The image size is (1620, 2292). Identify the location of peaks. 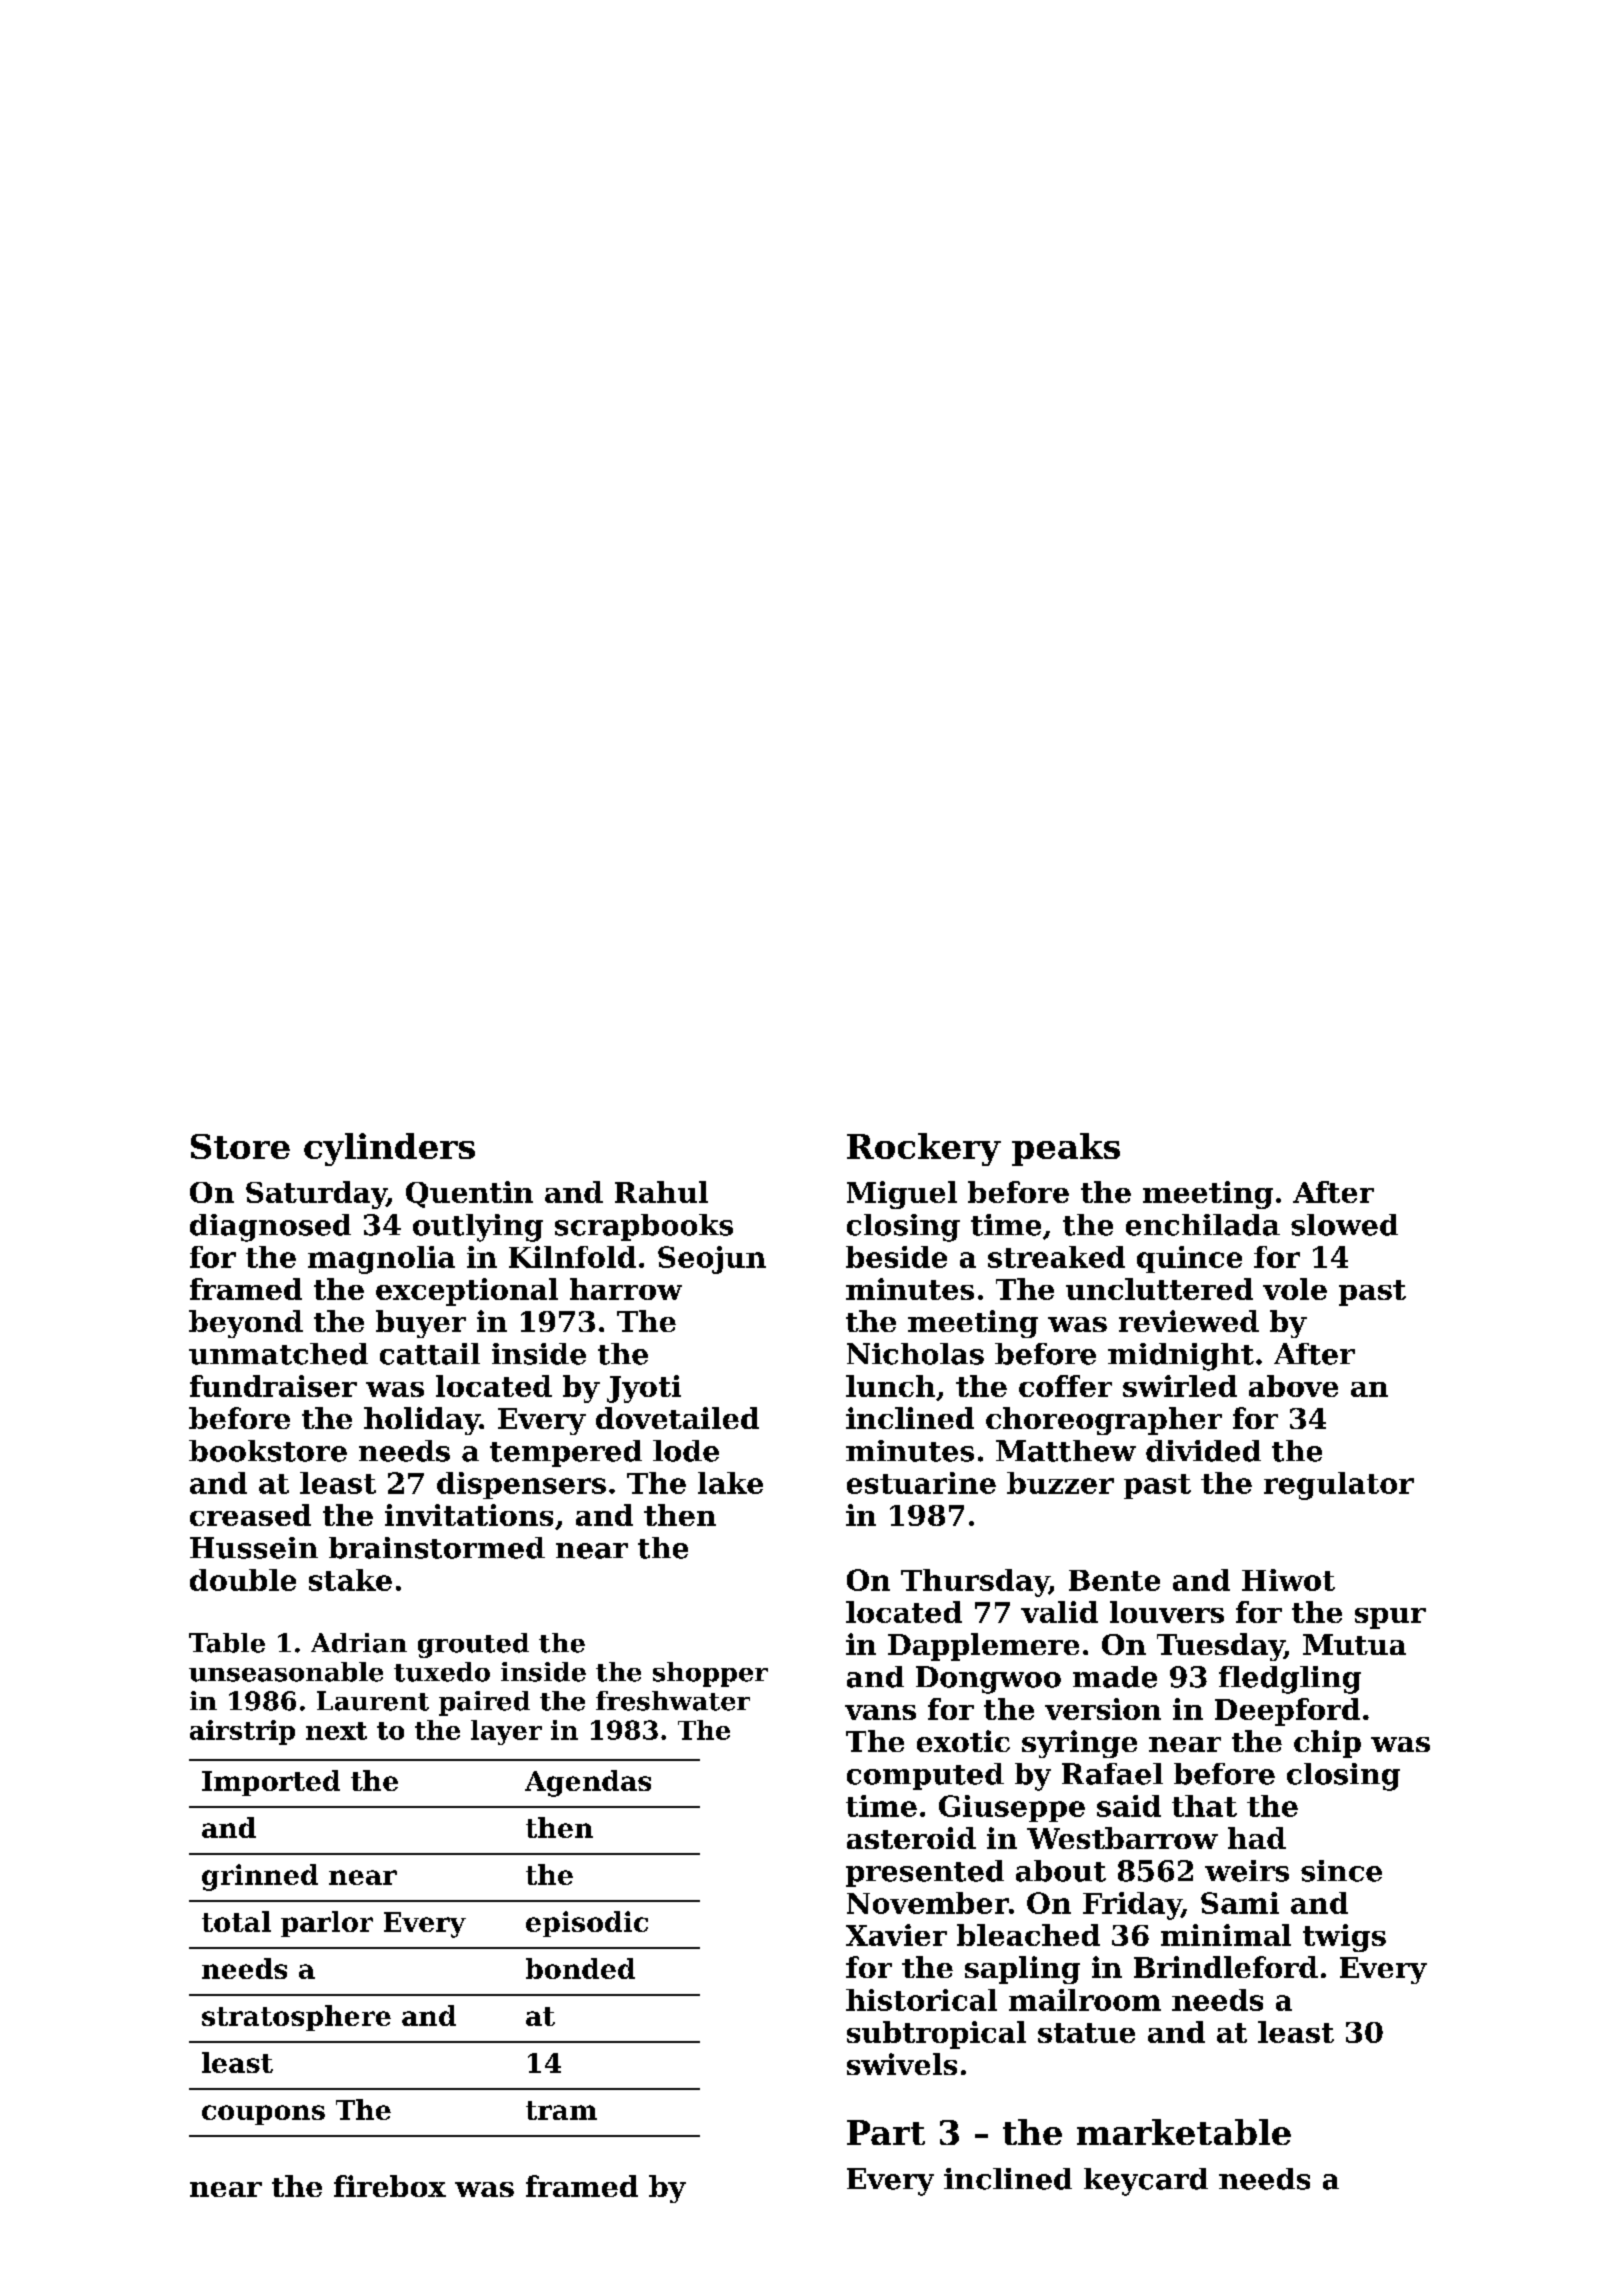
(1066, 1149).
